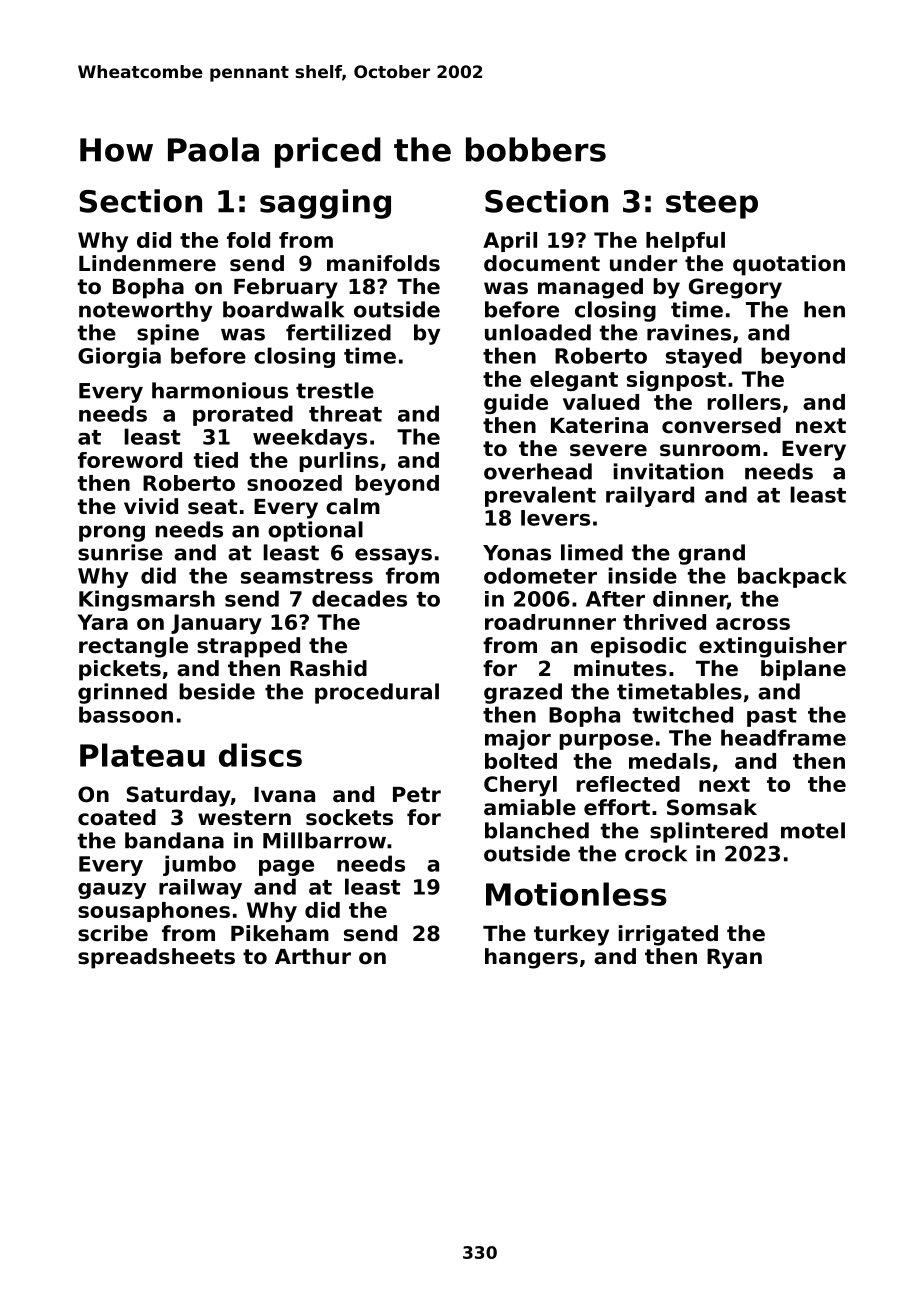 The height and width of the screenshot is (1314, 924). What do you see at coordinates (676, 381) in the screenshot?
I see `signpost` at bounding box center [676, 381].
